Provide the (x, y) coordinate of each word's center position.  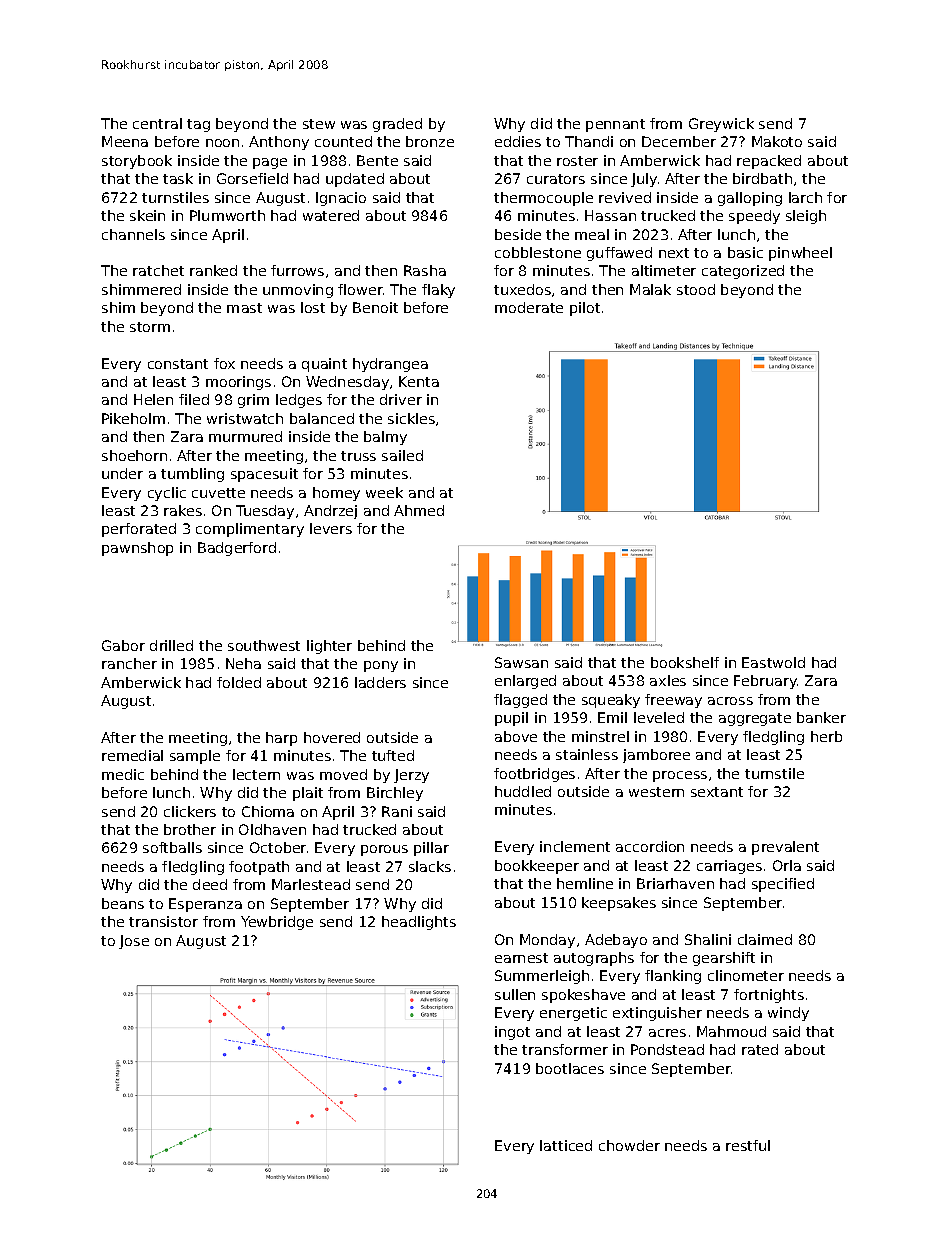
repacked (769, 162)
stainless (587, 754)
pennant (615, 125)
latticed (566, 1145)
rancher (129, 663)
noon (222, 143)
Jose (134, 942)
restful (748, 1145)
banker (821, 717)
